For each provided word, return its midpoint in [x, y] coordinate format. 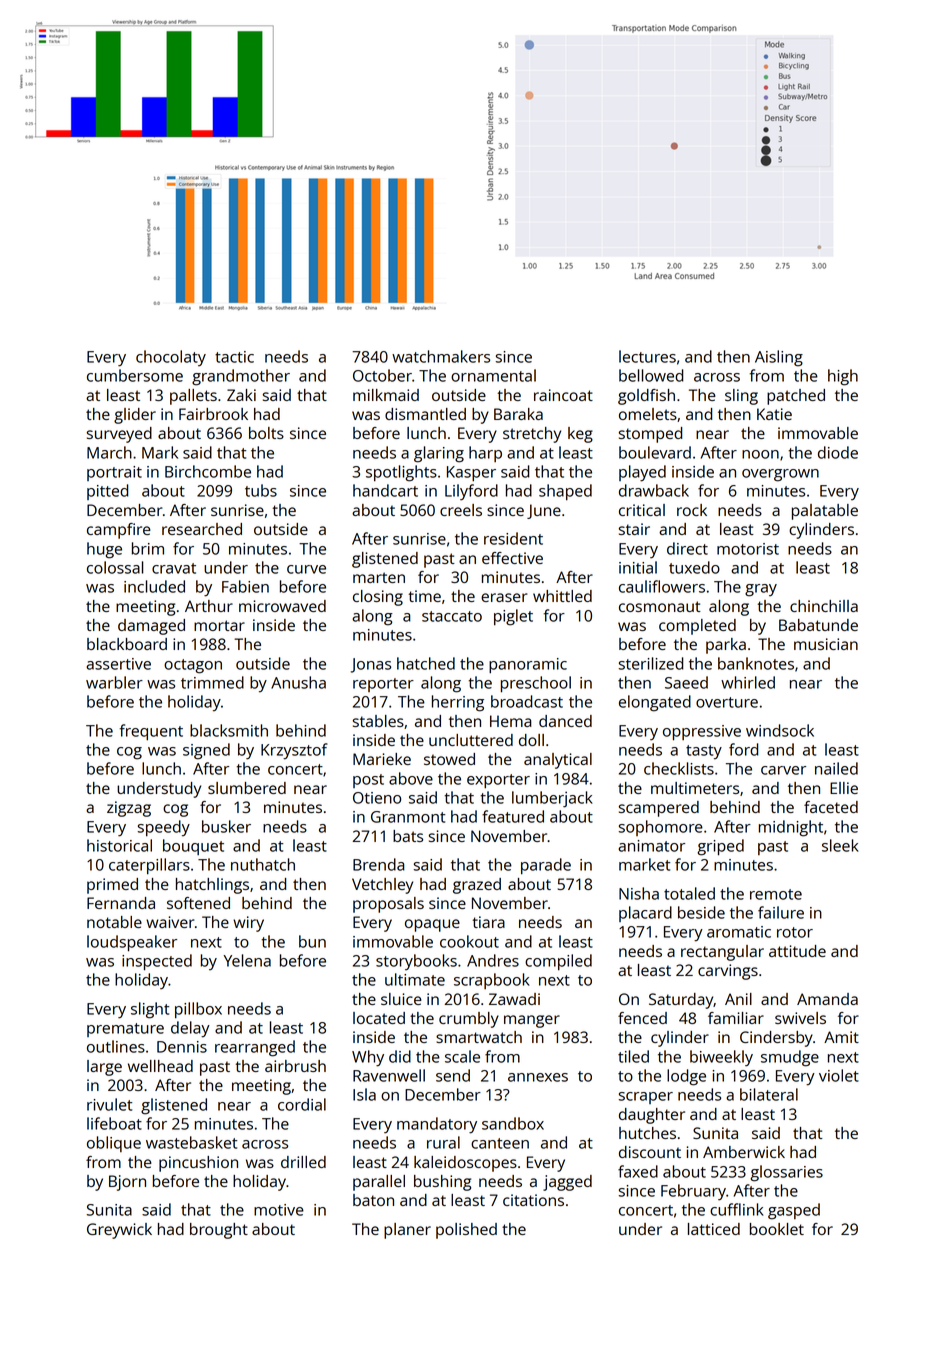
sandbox [513, 1123]
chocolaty [171, 358]
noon [760, 454]
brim [148, 548]
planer [407, 1231]
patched [796, 397]
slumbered [247, 788]
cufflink [737, 1209]
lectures [647, 356]
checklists [679, 768]
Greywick [119, 1231]
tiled [633, 1056]
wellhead [160, 1066]
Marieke [382, 759]
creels [461, 510]
